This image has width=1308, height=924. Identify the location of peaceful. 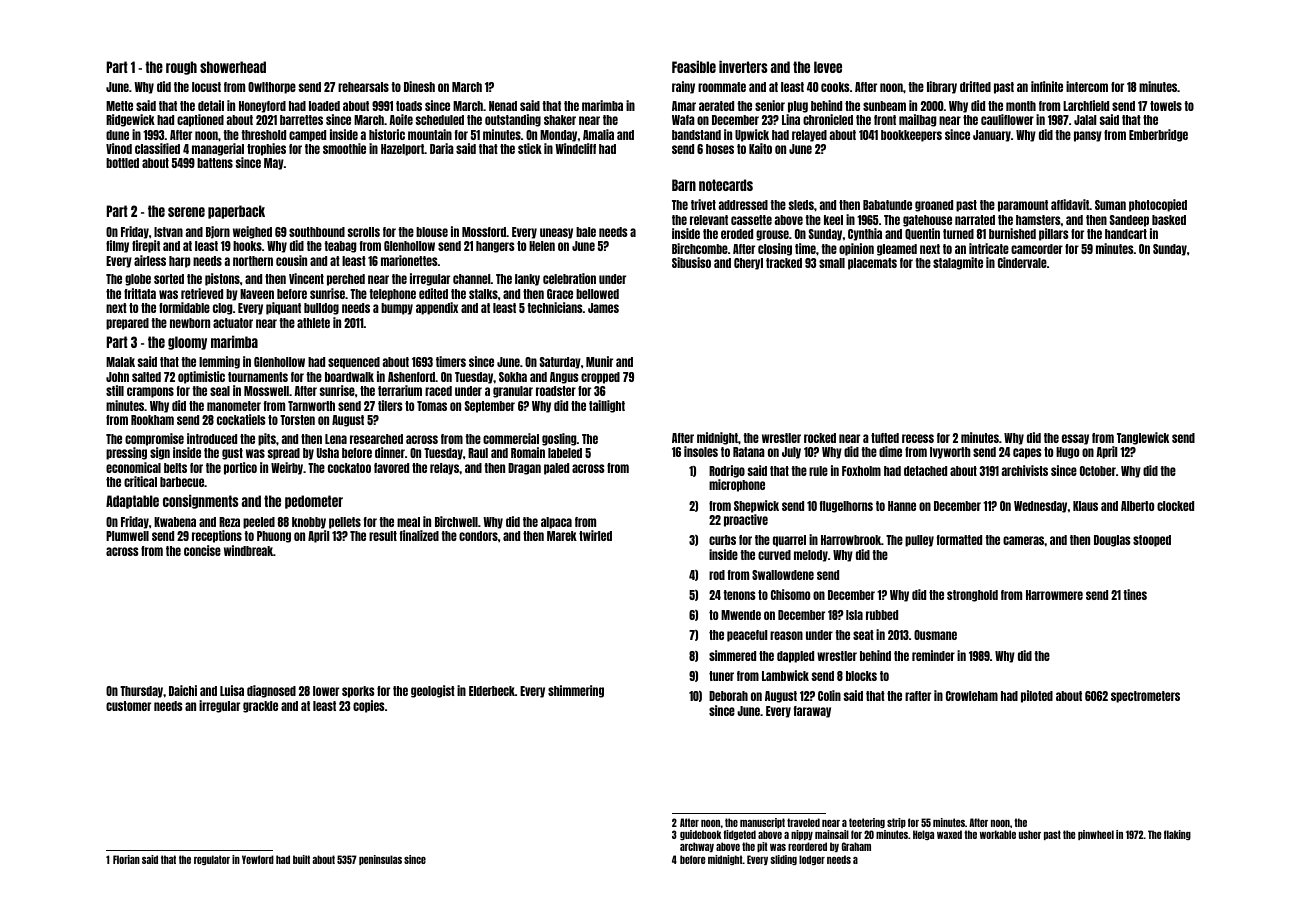
(747, 636).
